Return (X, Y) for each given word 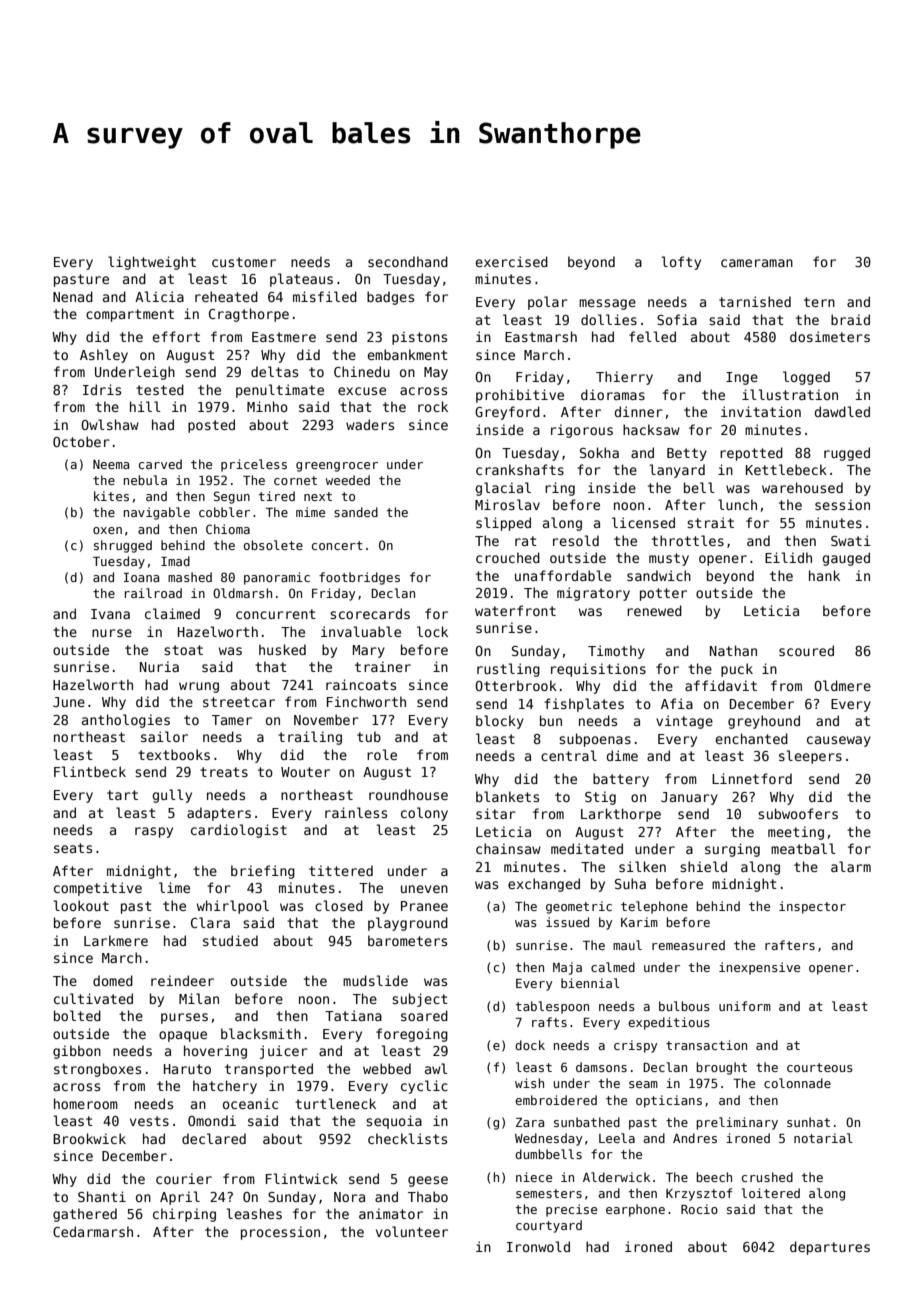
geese (428, 1181)
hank (824, 575)
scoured (806, 650)
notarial (823, 1138)
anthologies (126, 721)
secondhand (408, 261)
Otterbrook (516, 685)
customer (244, 262)
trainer (383, 666)
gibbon (77, 1052)
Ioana (141, 577)
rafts (549, 1022)
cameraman (757, 263)
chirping (184, 1215)
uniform (745, 1006)
